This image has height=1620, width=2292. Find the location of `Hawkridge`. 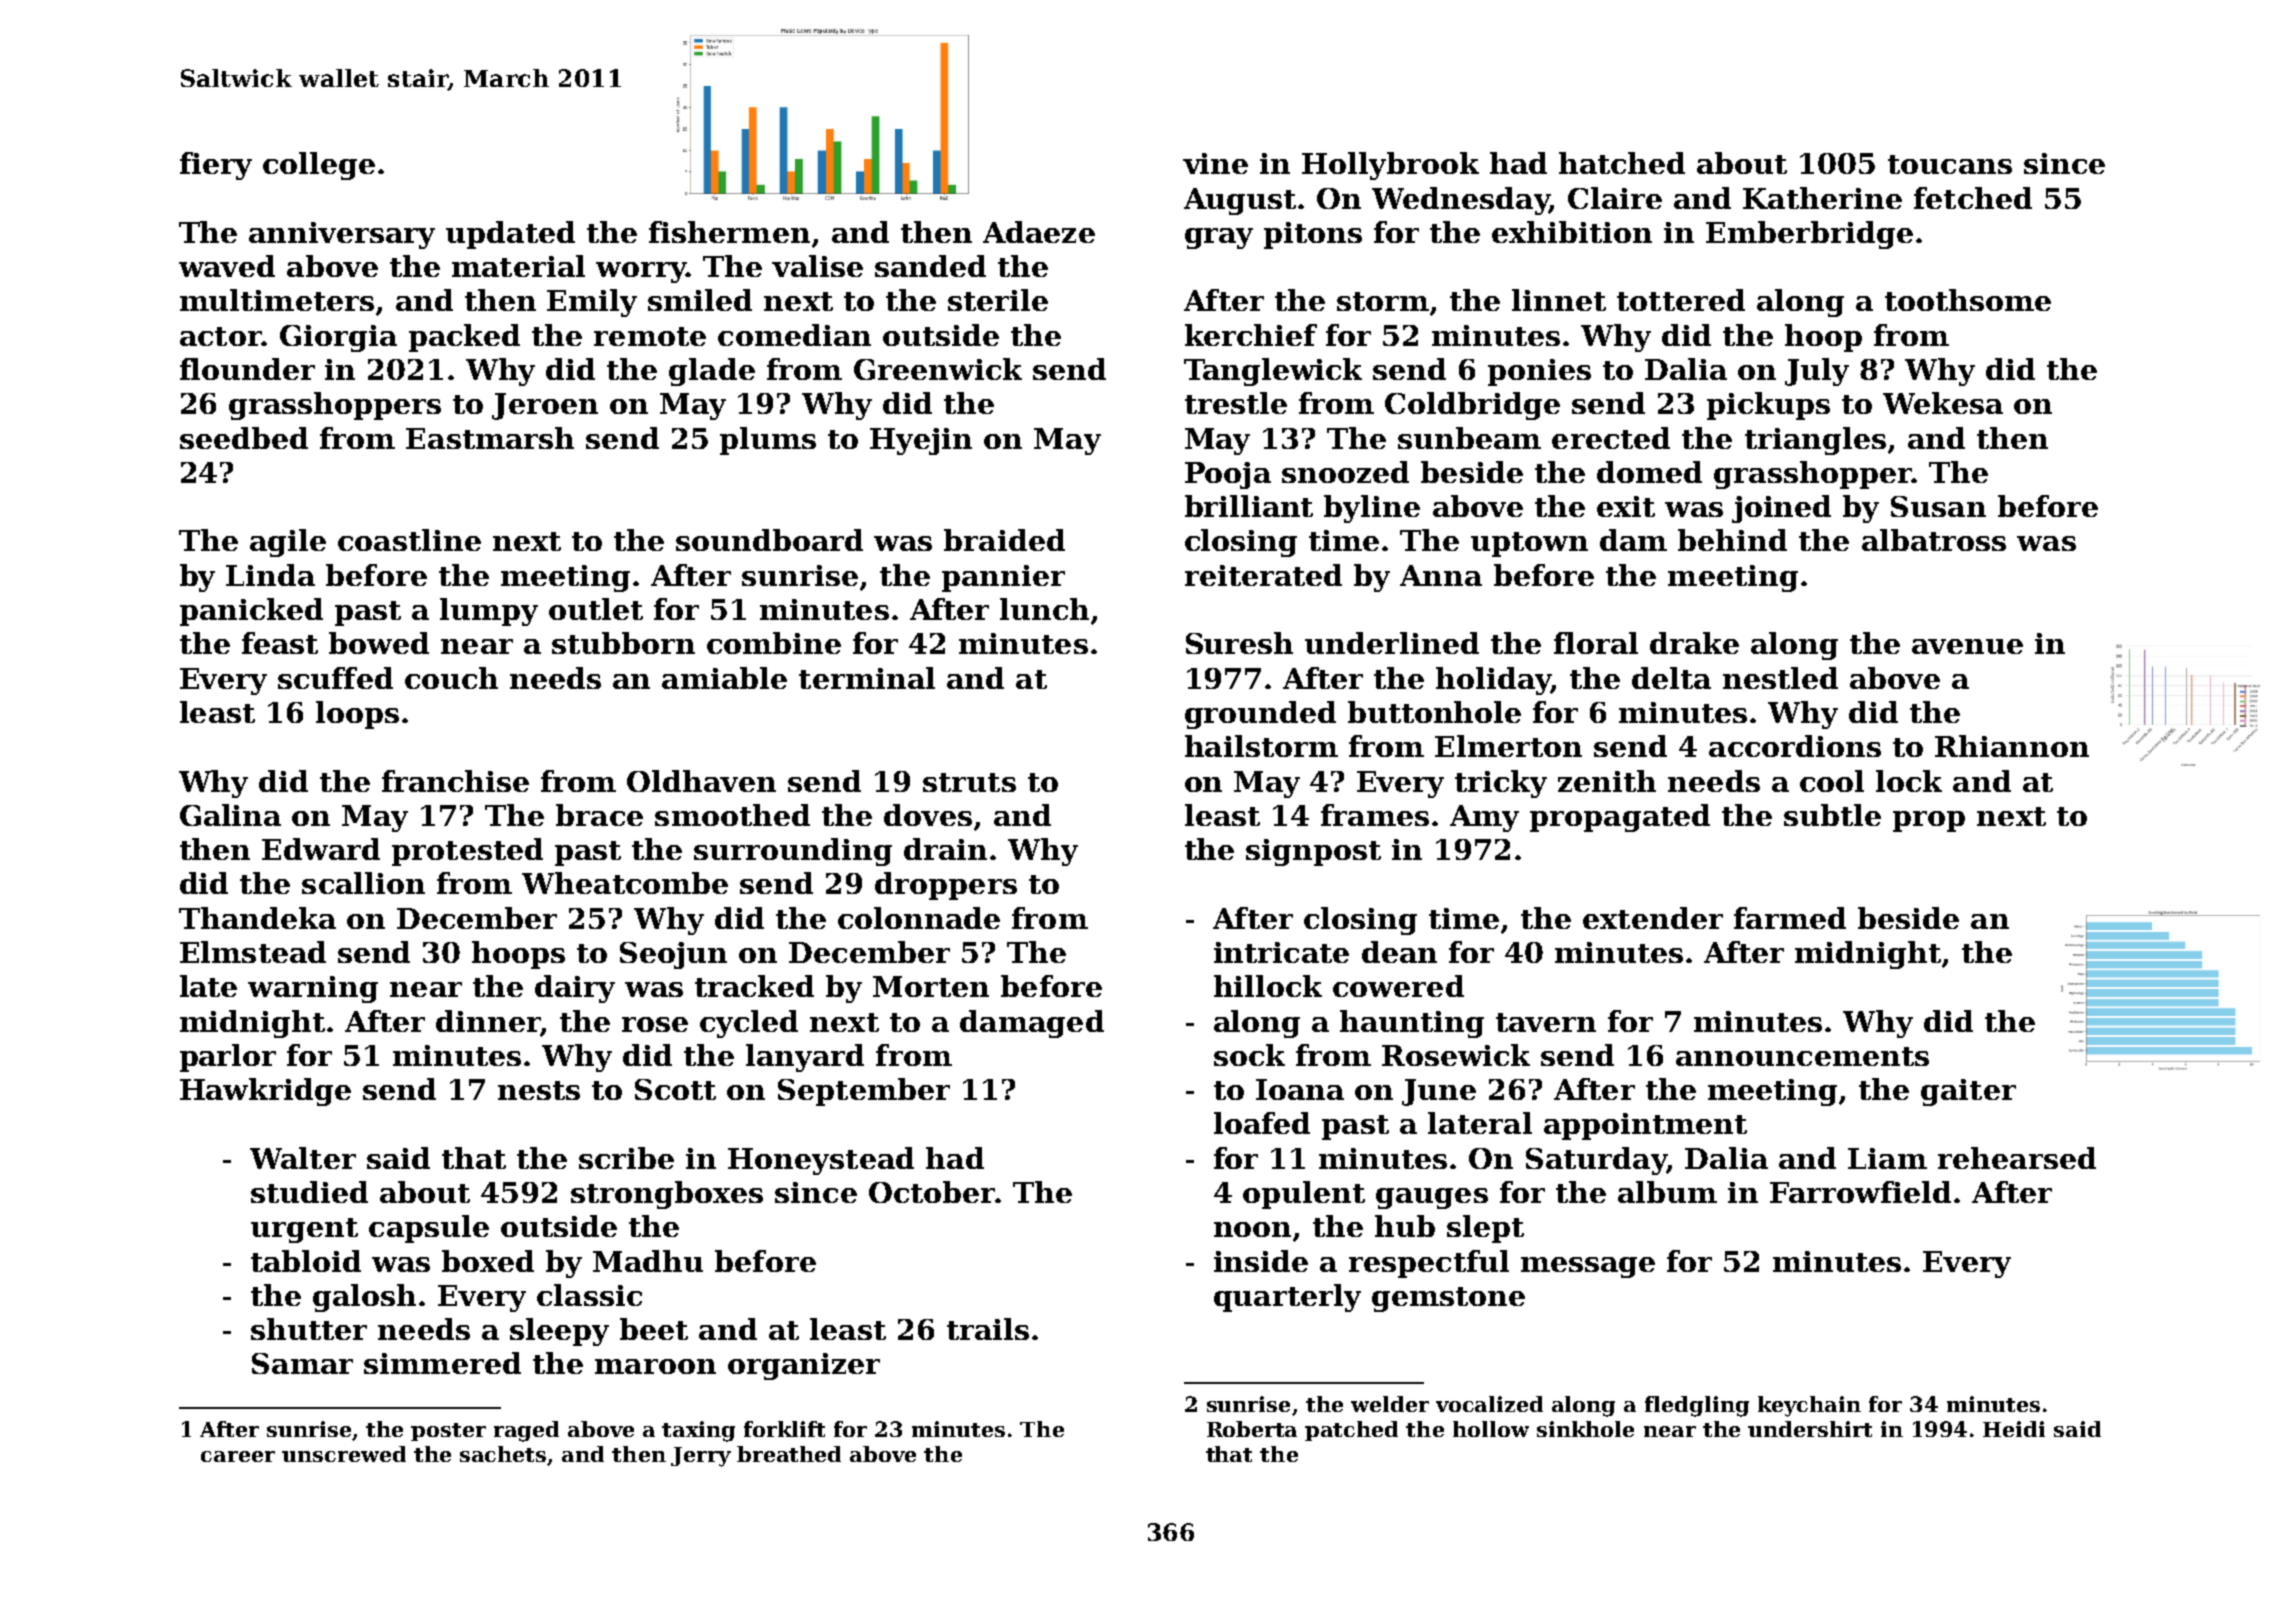

Hawkridge is located at coordinates (265, 1092).
